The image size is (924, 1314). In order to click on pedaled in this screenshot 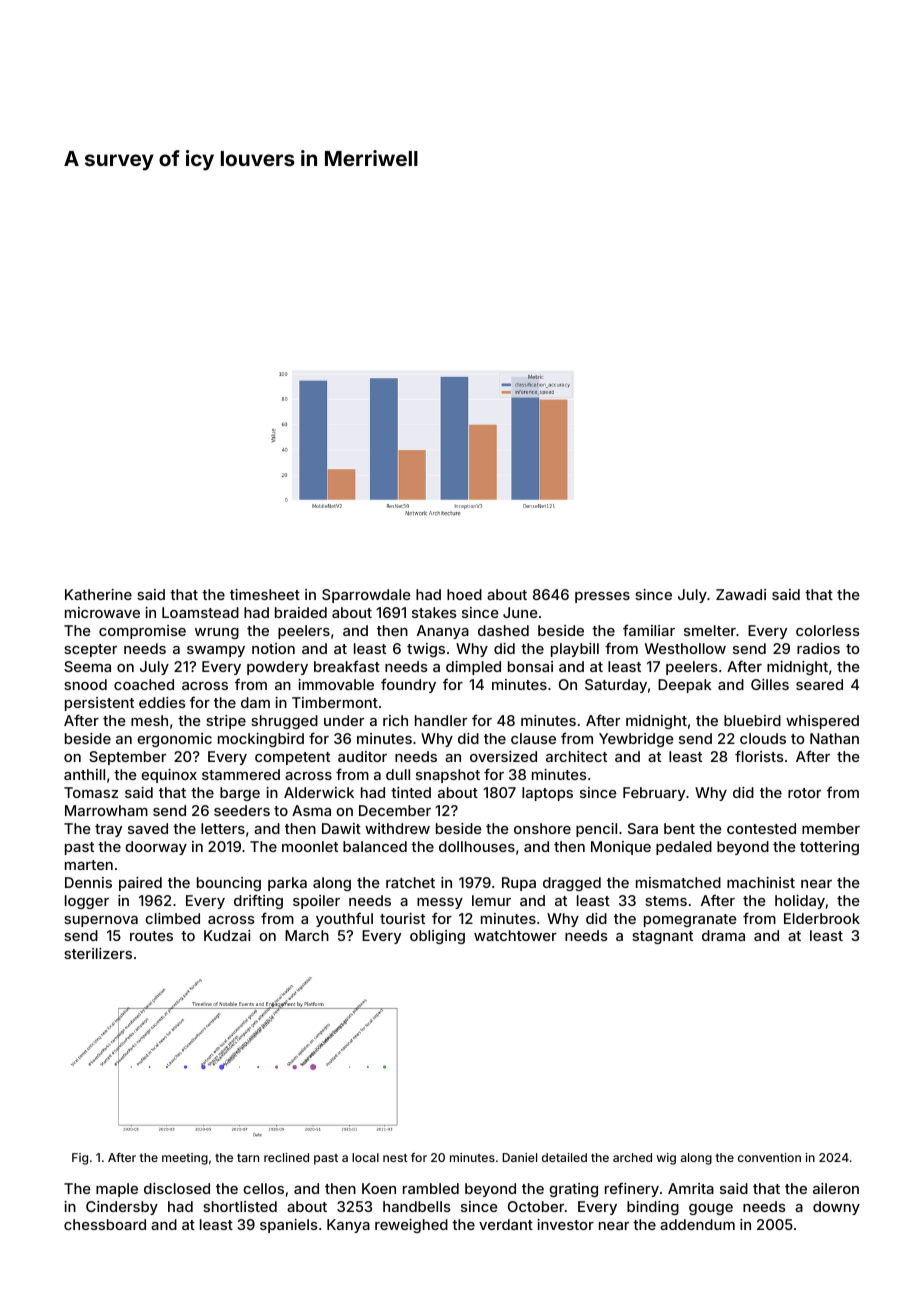, I will do `click(684, 848)`.
